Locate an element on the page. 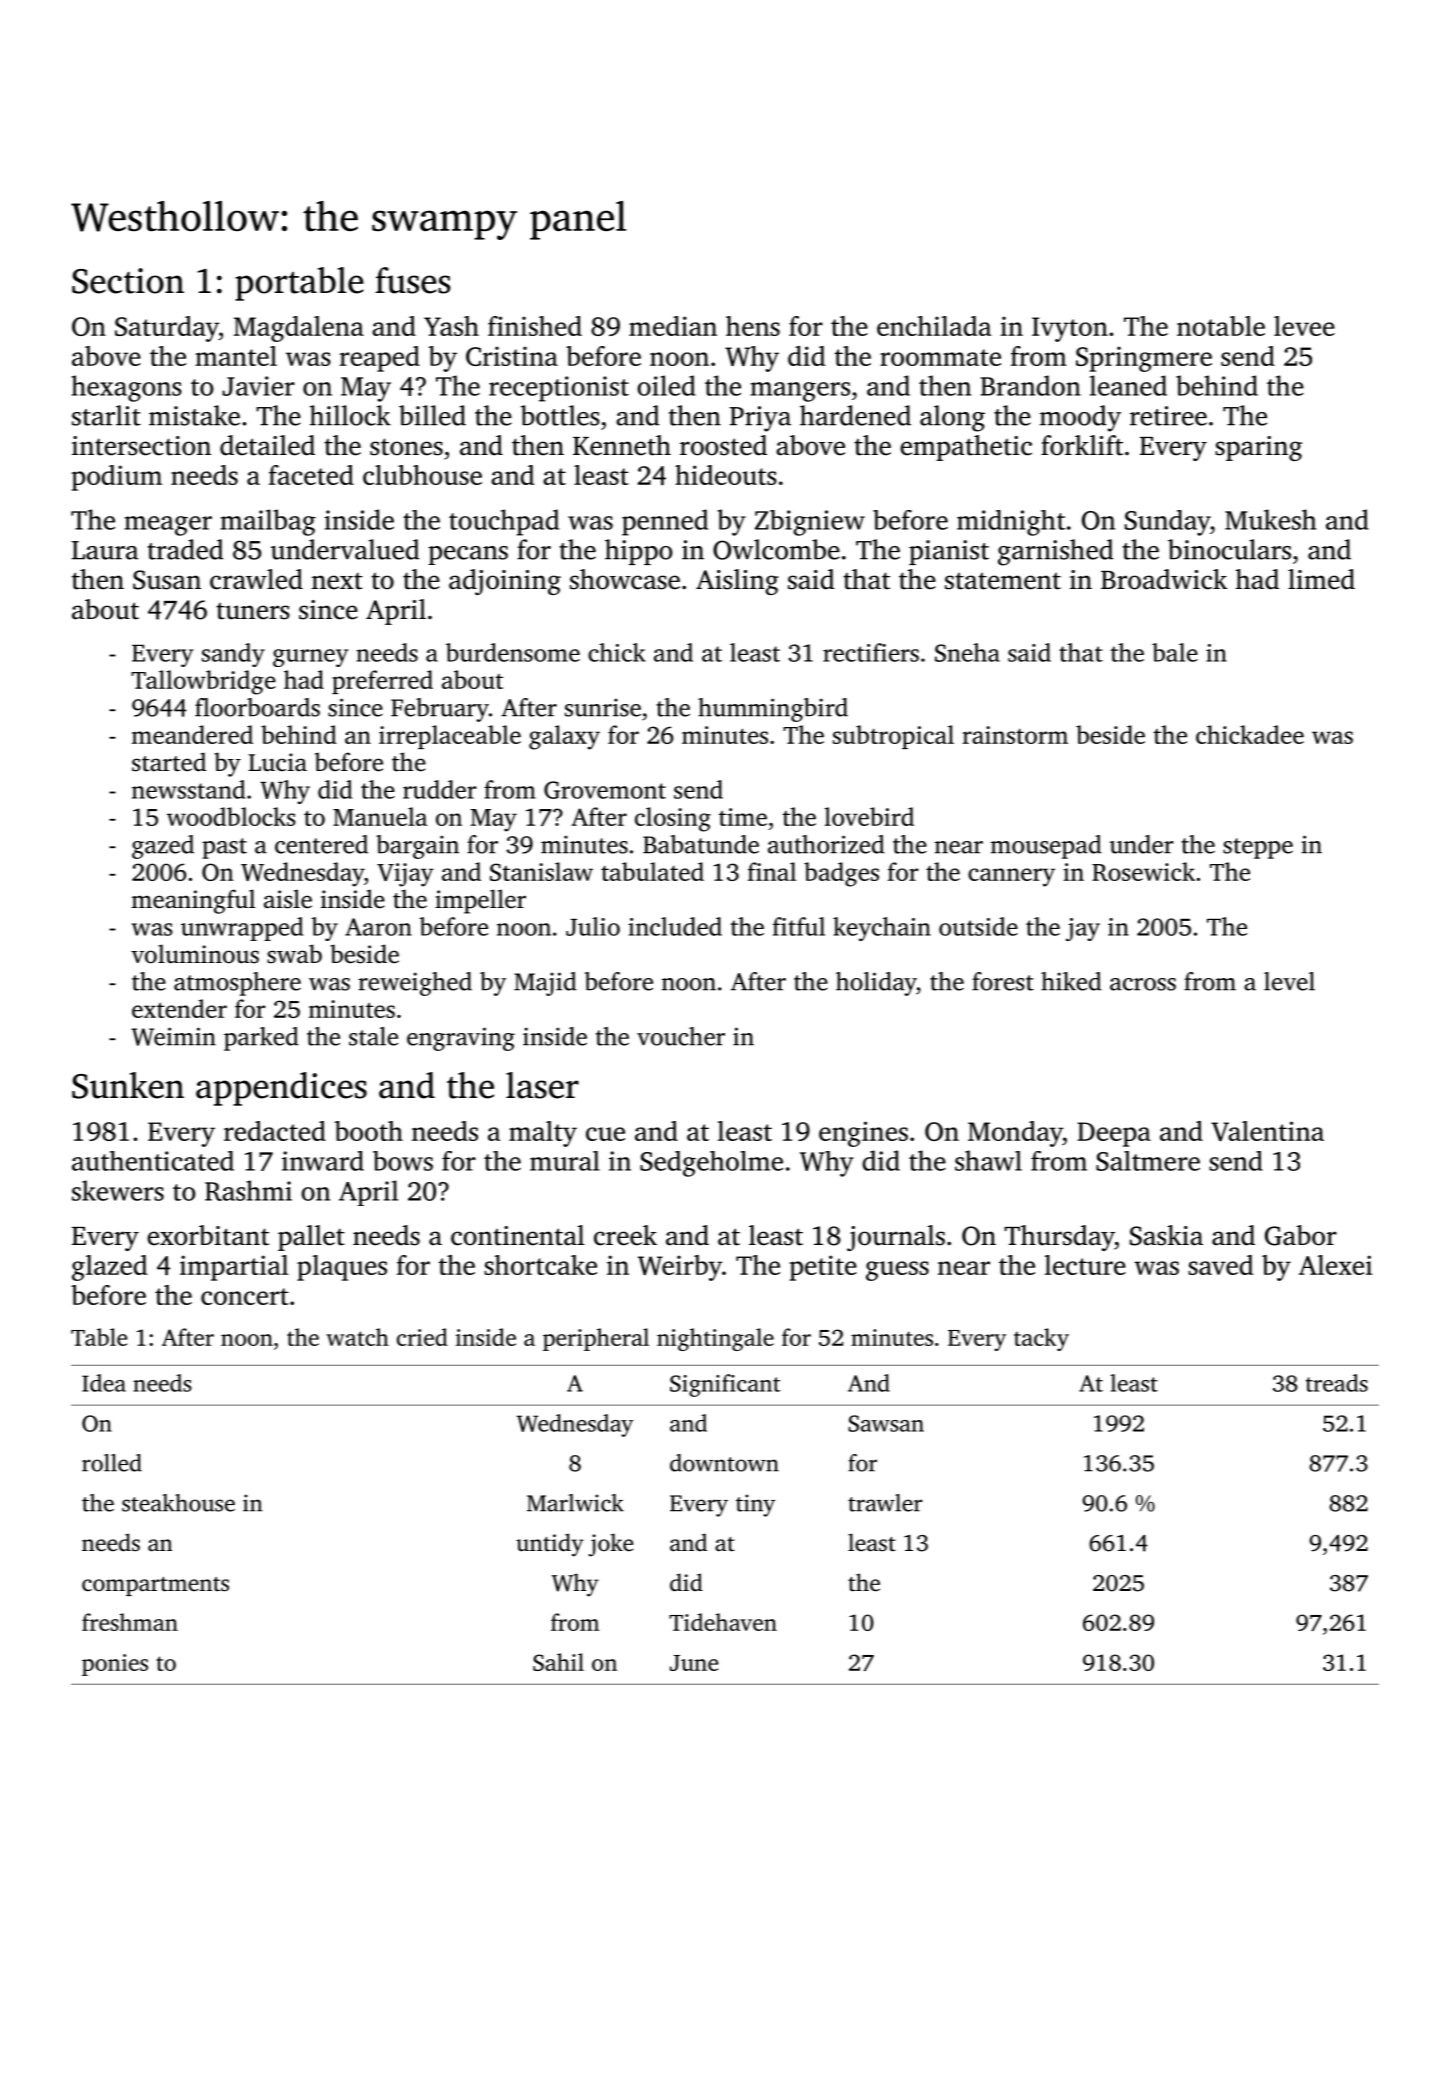 This page has width=1450, height=2100. limed is located at coordinates (1321, 579).
